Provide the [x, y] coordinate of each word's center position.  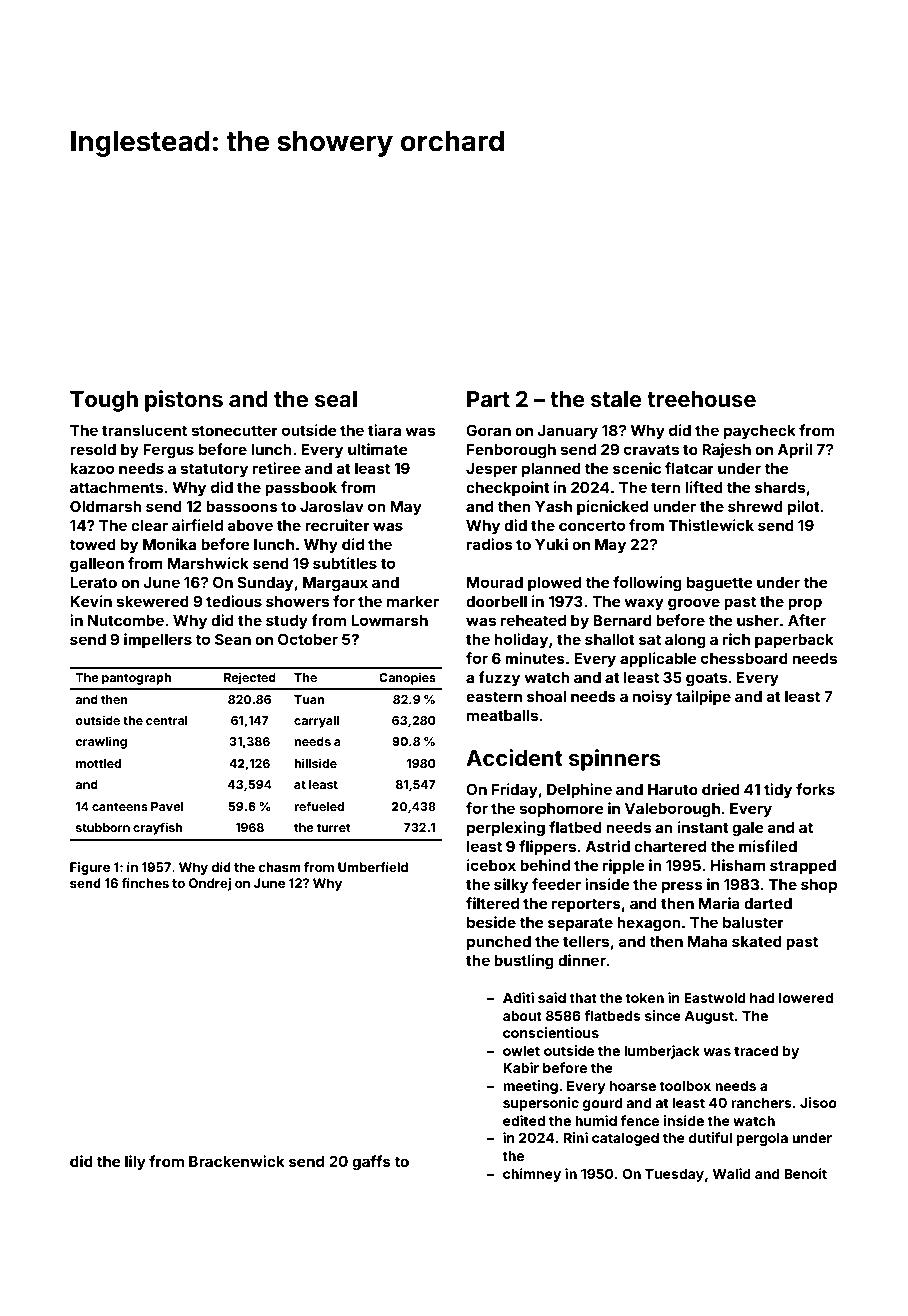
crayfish [157, 828]
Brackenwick [237, 1161]
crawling [101, 742]
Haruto [673, 789]
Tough [104, 401]
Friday [515, 790]
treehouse [701, 399]
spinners [615, 760]
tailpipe [703, 697]
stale [616, 399]
